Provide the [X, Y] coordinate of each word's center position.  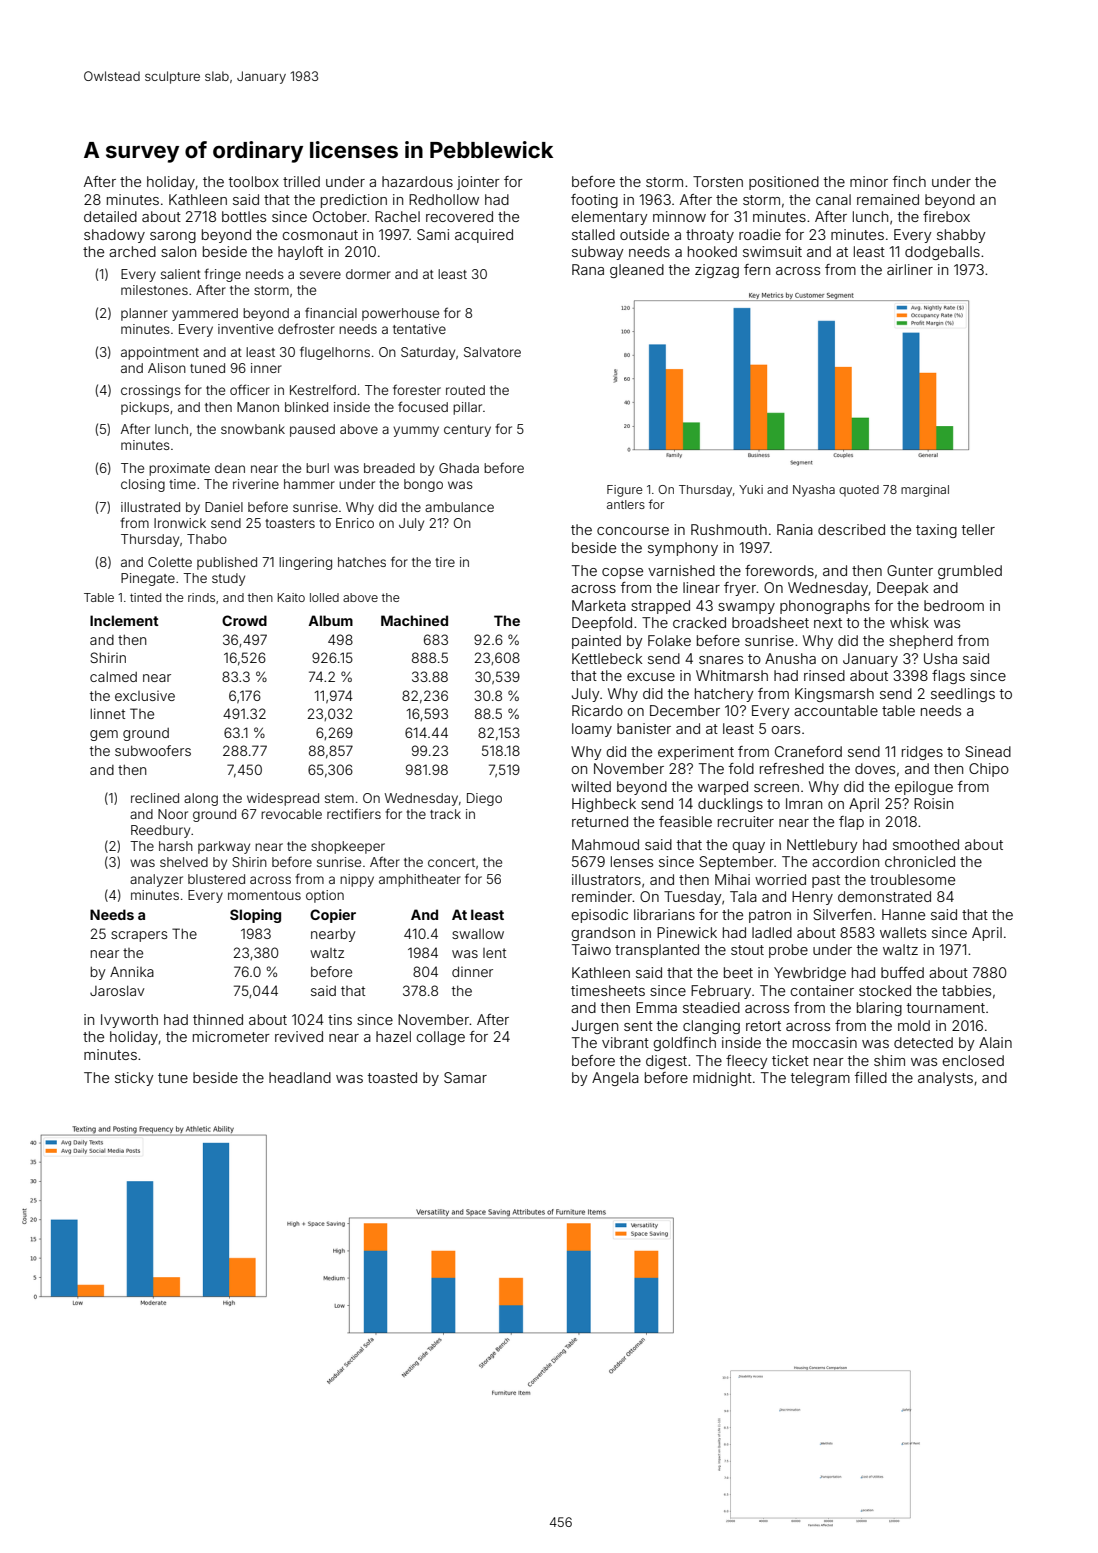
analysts [945, 1079]
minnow [679, 216]
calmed [113, 677]
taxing [936, 531]
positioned [784, 183]
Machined [414, 620]
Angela [615, 1079]
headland [300, 1077]
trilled [301, 181]
